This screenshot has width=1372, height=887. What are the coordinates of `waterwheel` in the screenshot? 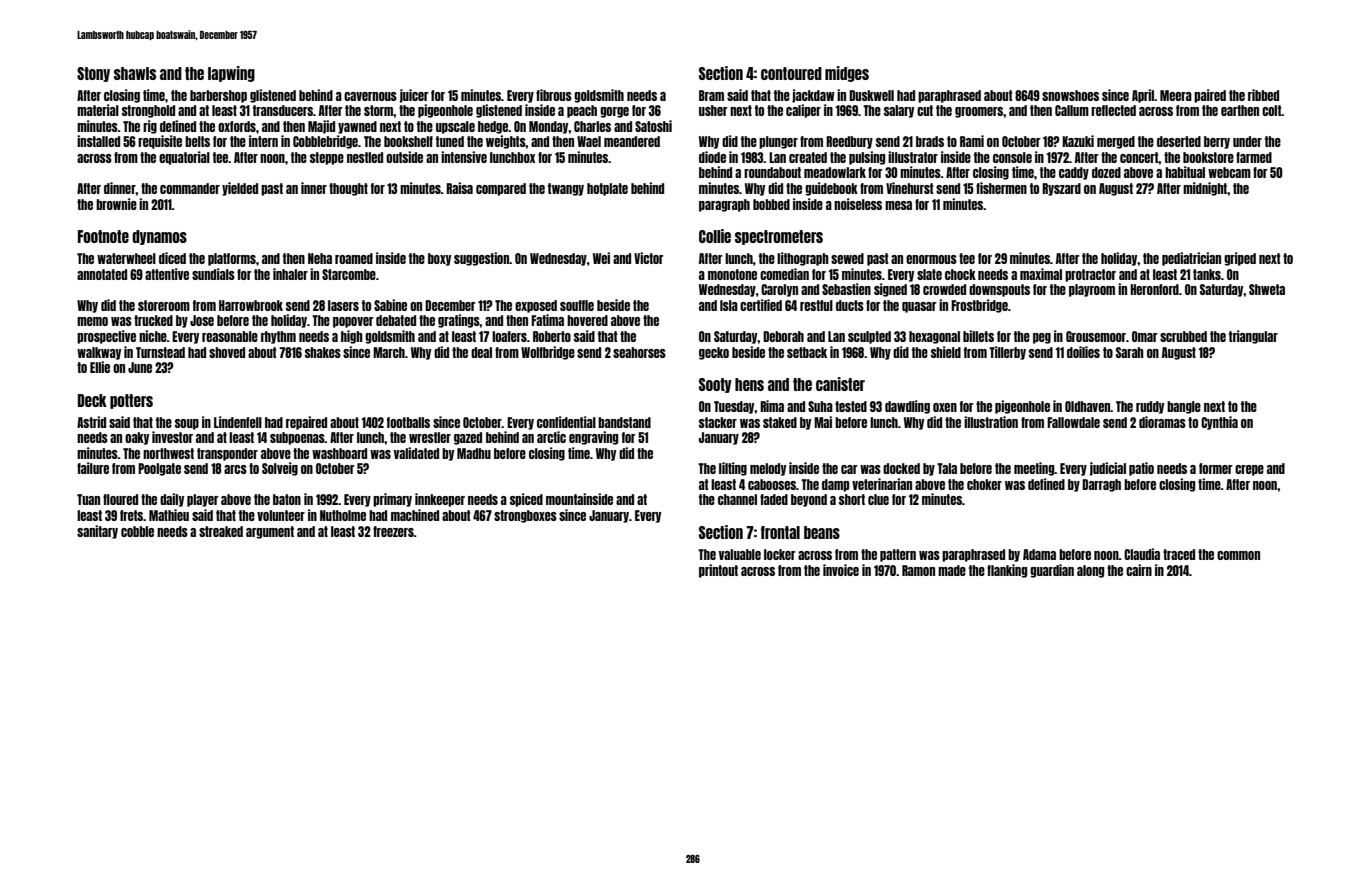 It's located at (126, 258).
